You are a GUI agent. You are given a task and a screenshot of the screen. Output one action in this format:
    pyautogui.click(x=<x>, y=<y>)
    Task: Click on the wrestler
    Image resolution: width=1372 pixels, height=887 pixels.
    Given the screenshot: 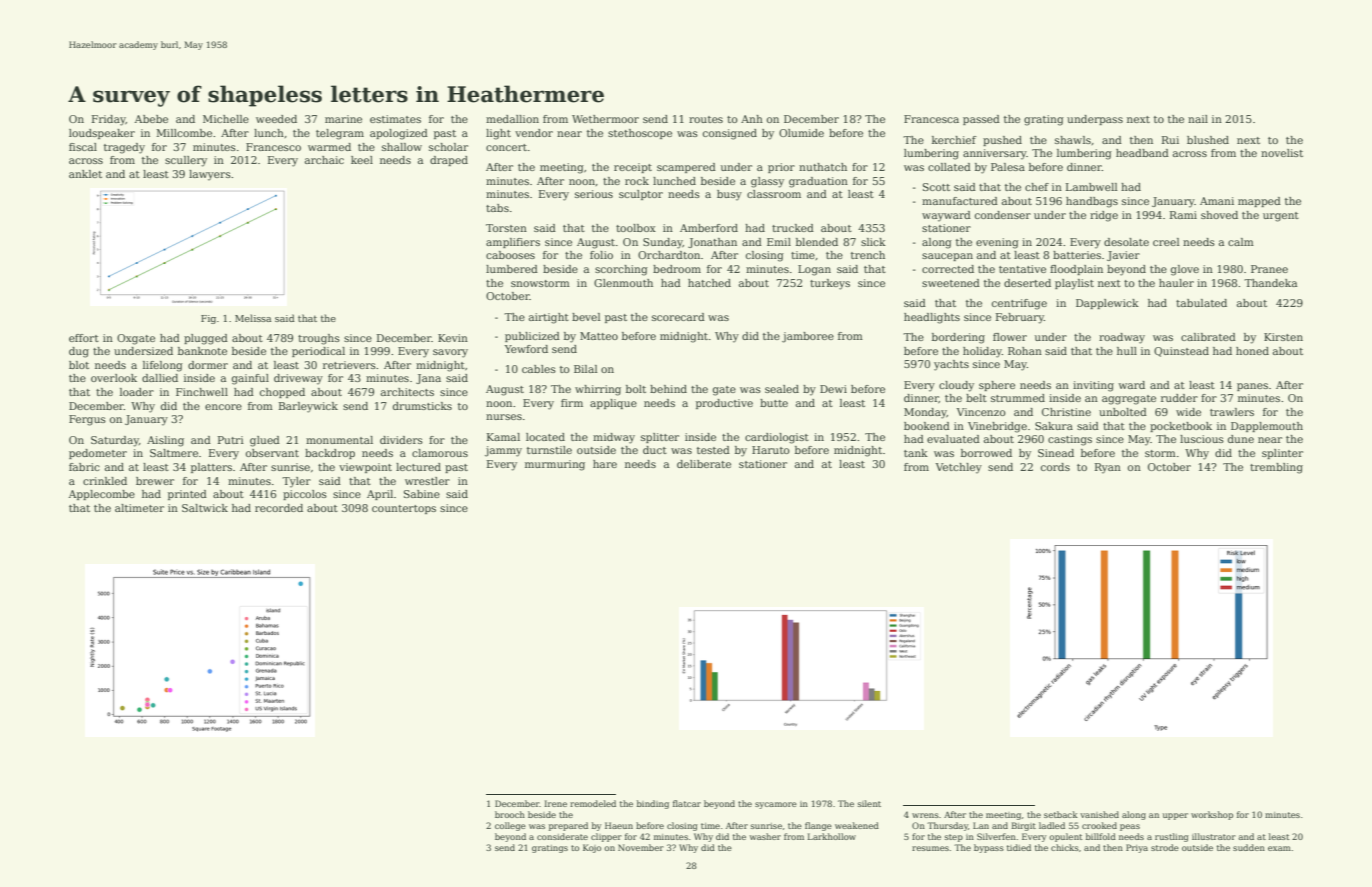 What is the action you would take?
    pyautogui.click(x=427, y=481)
